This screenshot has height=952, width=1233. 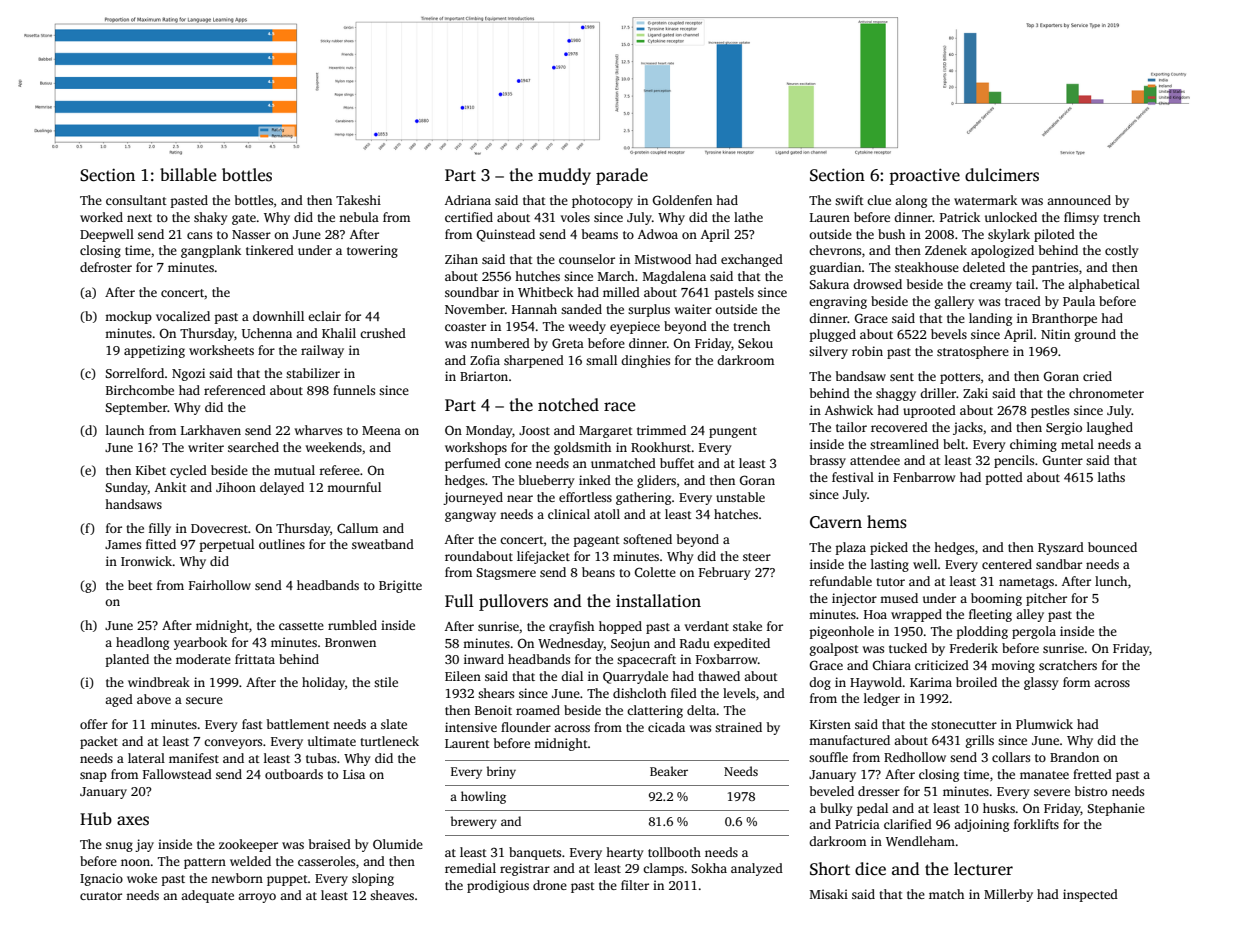 What do you see at coordinates (564, 176) in the screenshot?
I see `muddy` at bounding box center [564, 176].
